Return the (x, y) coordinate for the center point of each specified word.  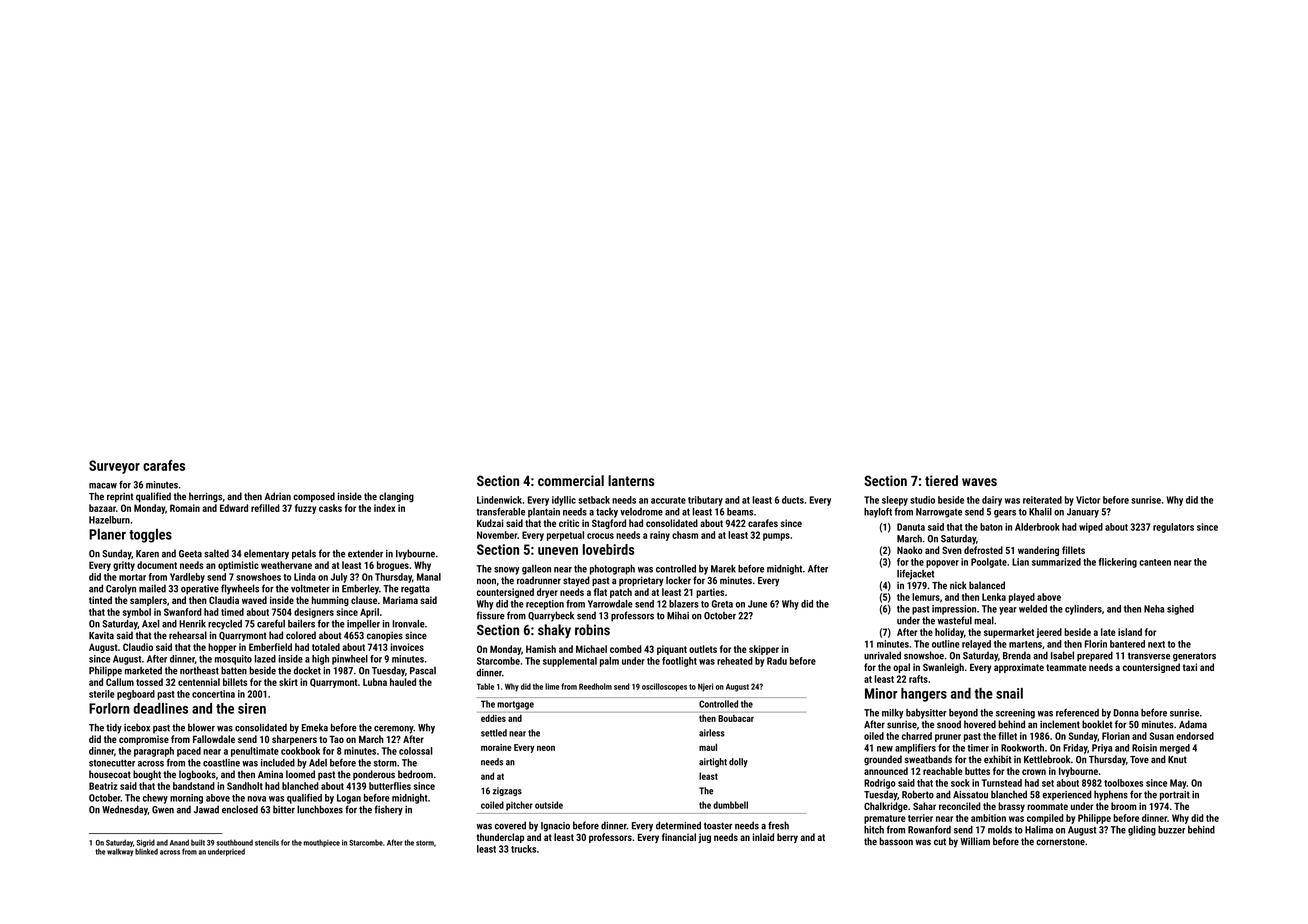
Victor (1088, 500)
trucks (523, 849)
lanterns (631, 480)
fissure (490, 615)
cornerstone (1060, 842)
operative (200, 590)
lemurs (926, 597)
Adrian (278, 496)
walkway (120, 852)
